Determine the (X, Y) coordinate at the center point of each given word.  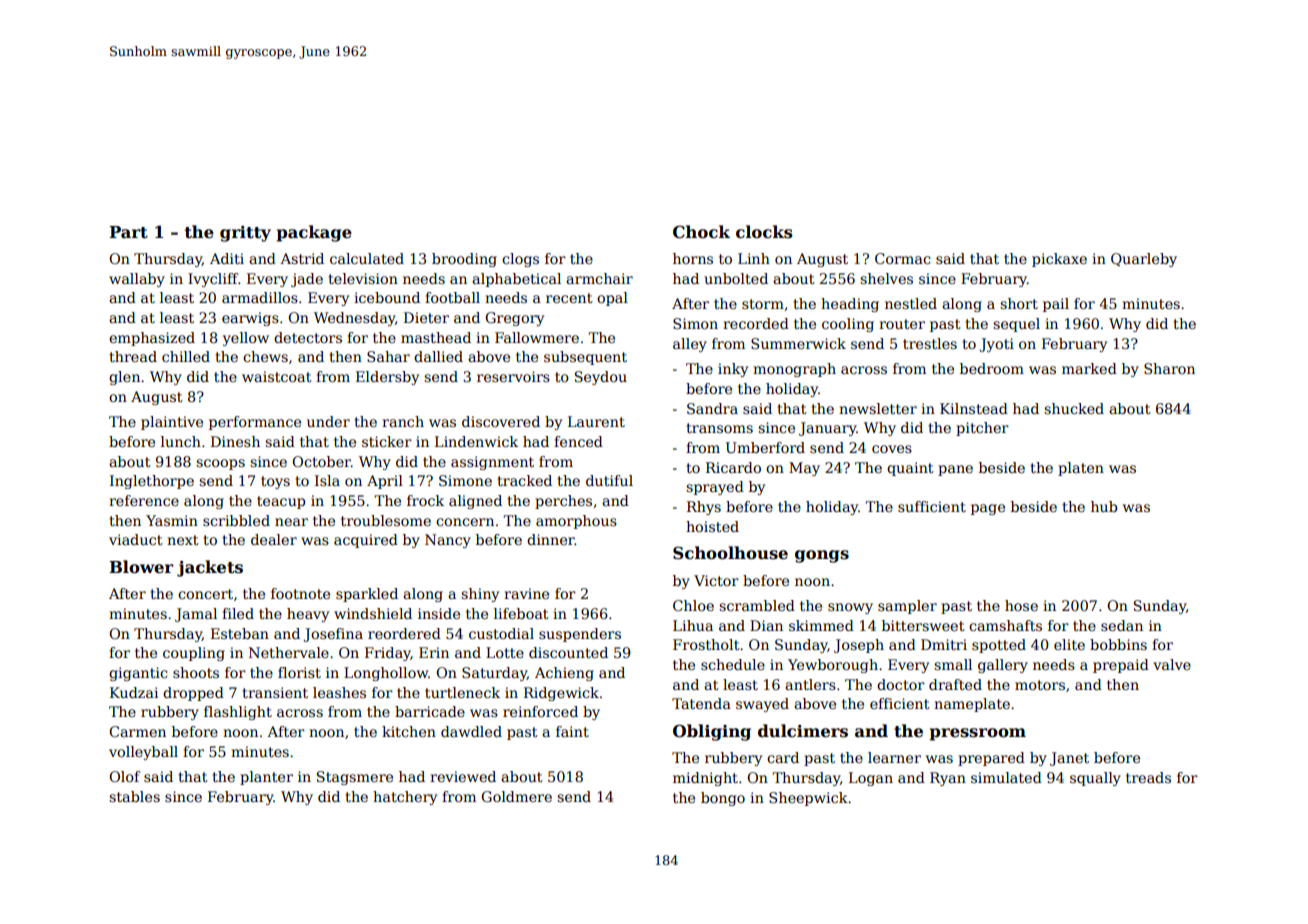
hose (1021, 605)
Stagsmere (355, 778)
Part (128, 232)
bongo (723, 799)
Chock (701, 232)
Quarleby (1144, 260)
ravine (526, 593)
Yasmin (172, 520)
